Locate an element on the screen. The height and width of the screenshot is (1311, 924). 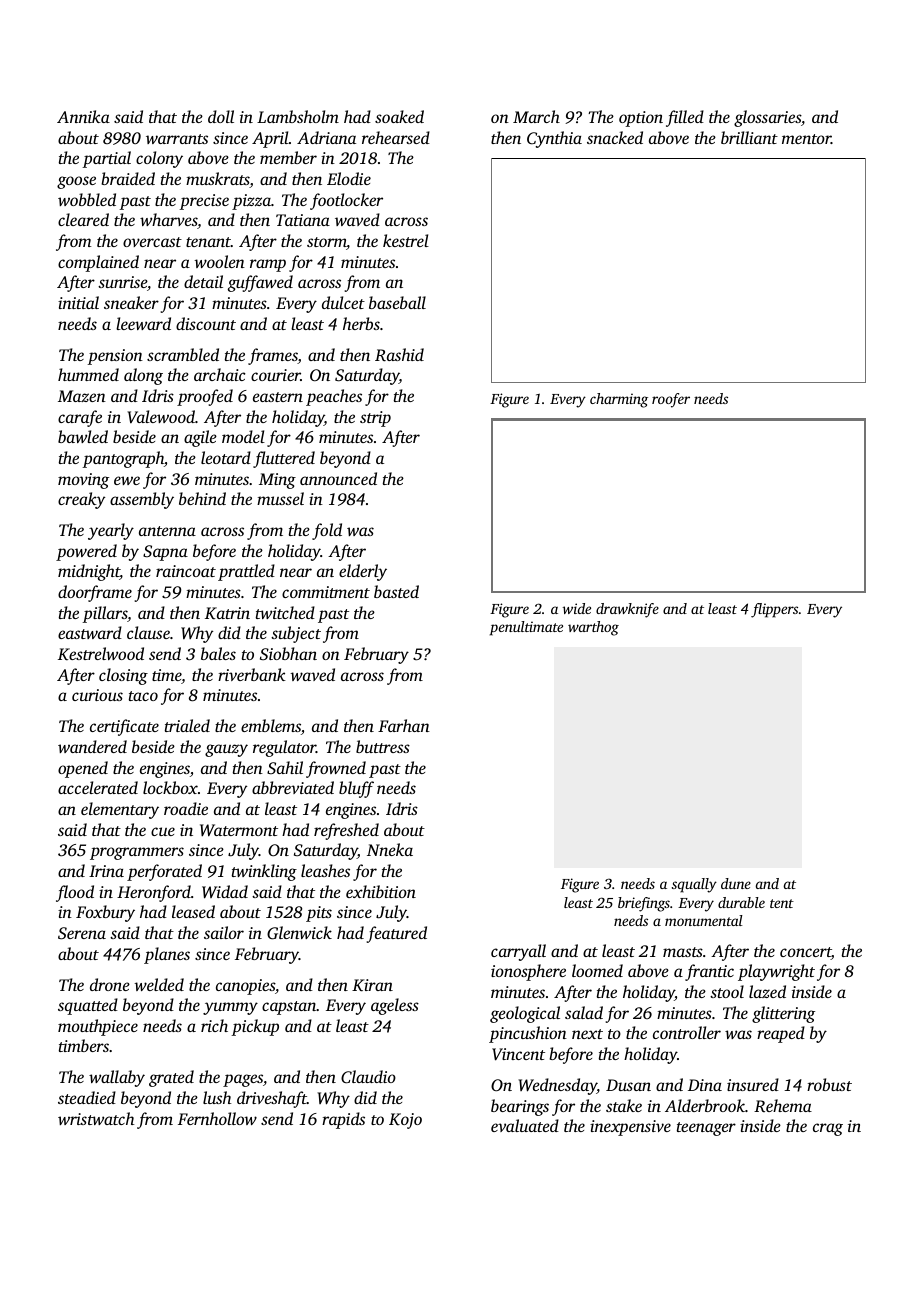
roofer is located at coordinates (671, 400).
